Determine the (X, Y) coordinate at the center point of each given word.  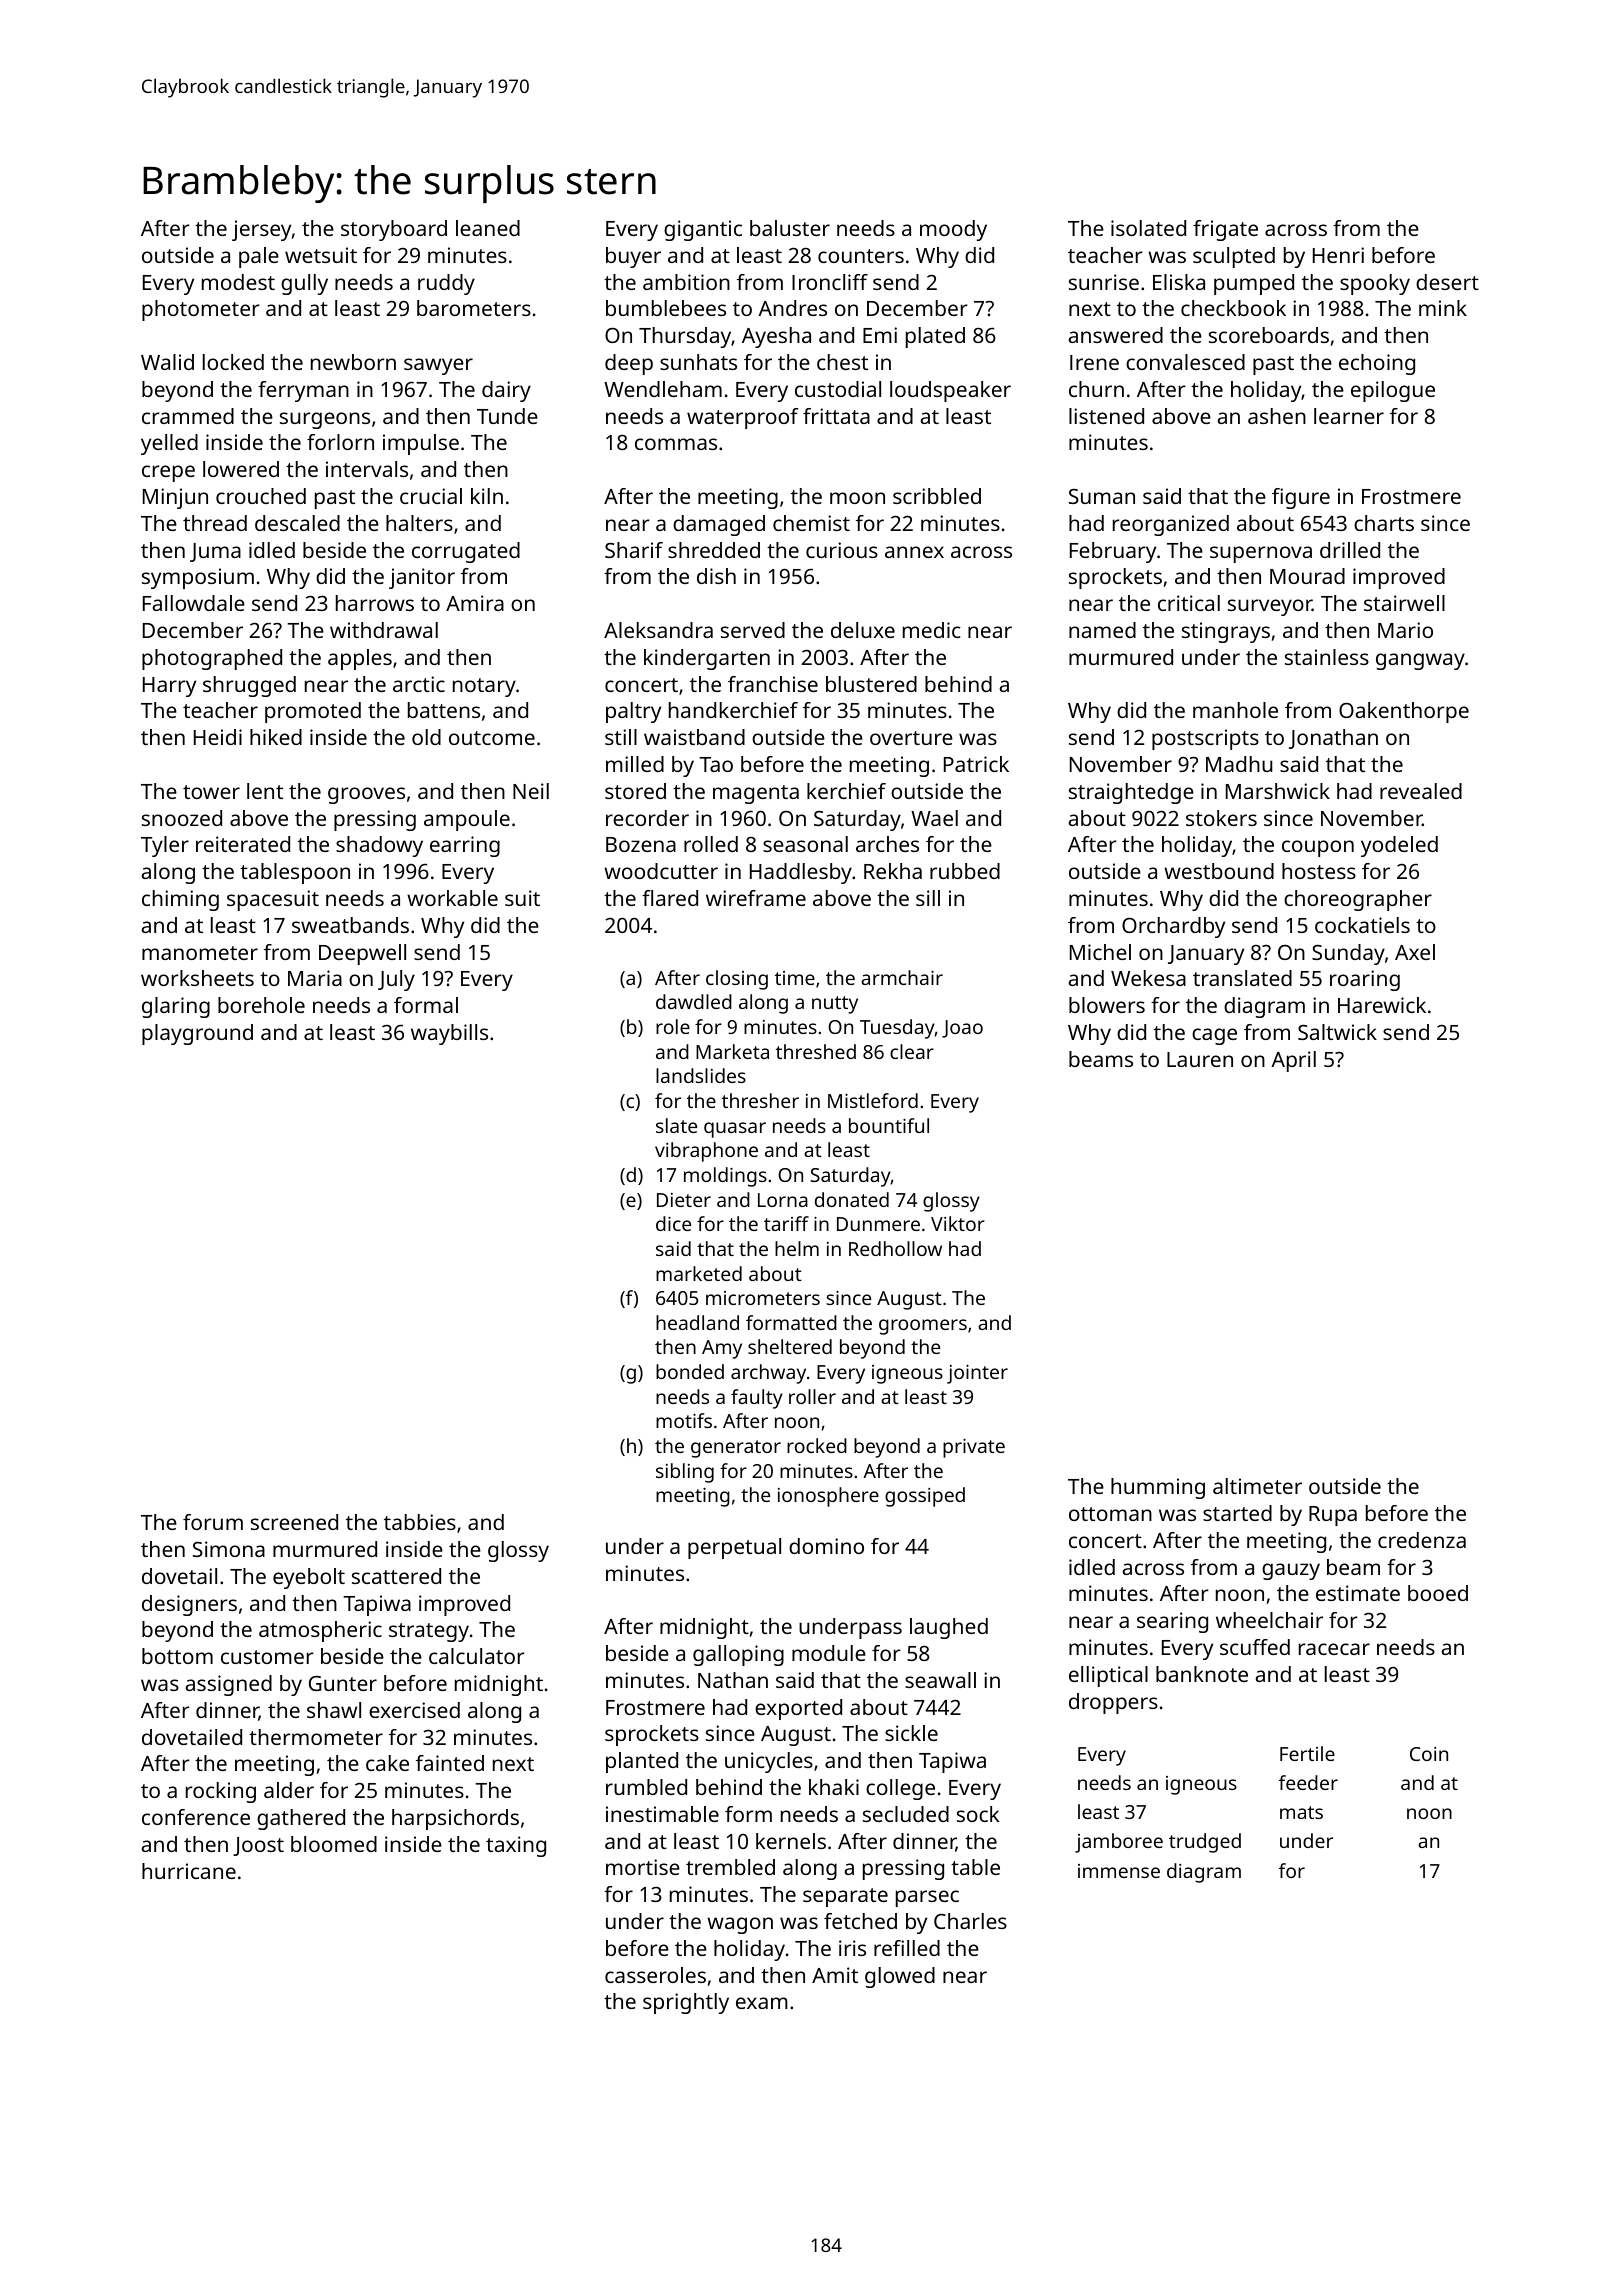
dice (673, 1223)
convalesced (1185, 362)
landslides (701, 1075)
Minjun (175, 498)
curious (842, 550)
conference (196, 1817)
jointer (977, 1374)
